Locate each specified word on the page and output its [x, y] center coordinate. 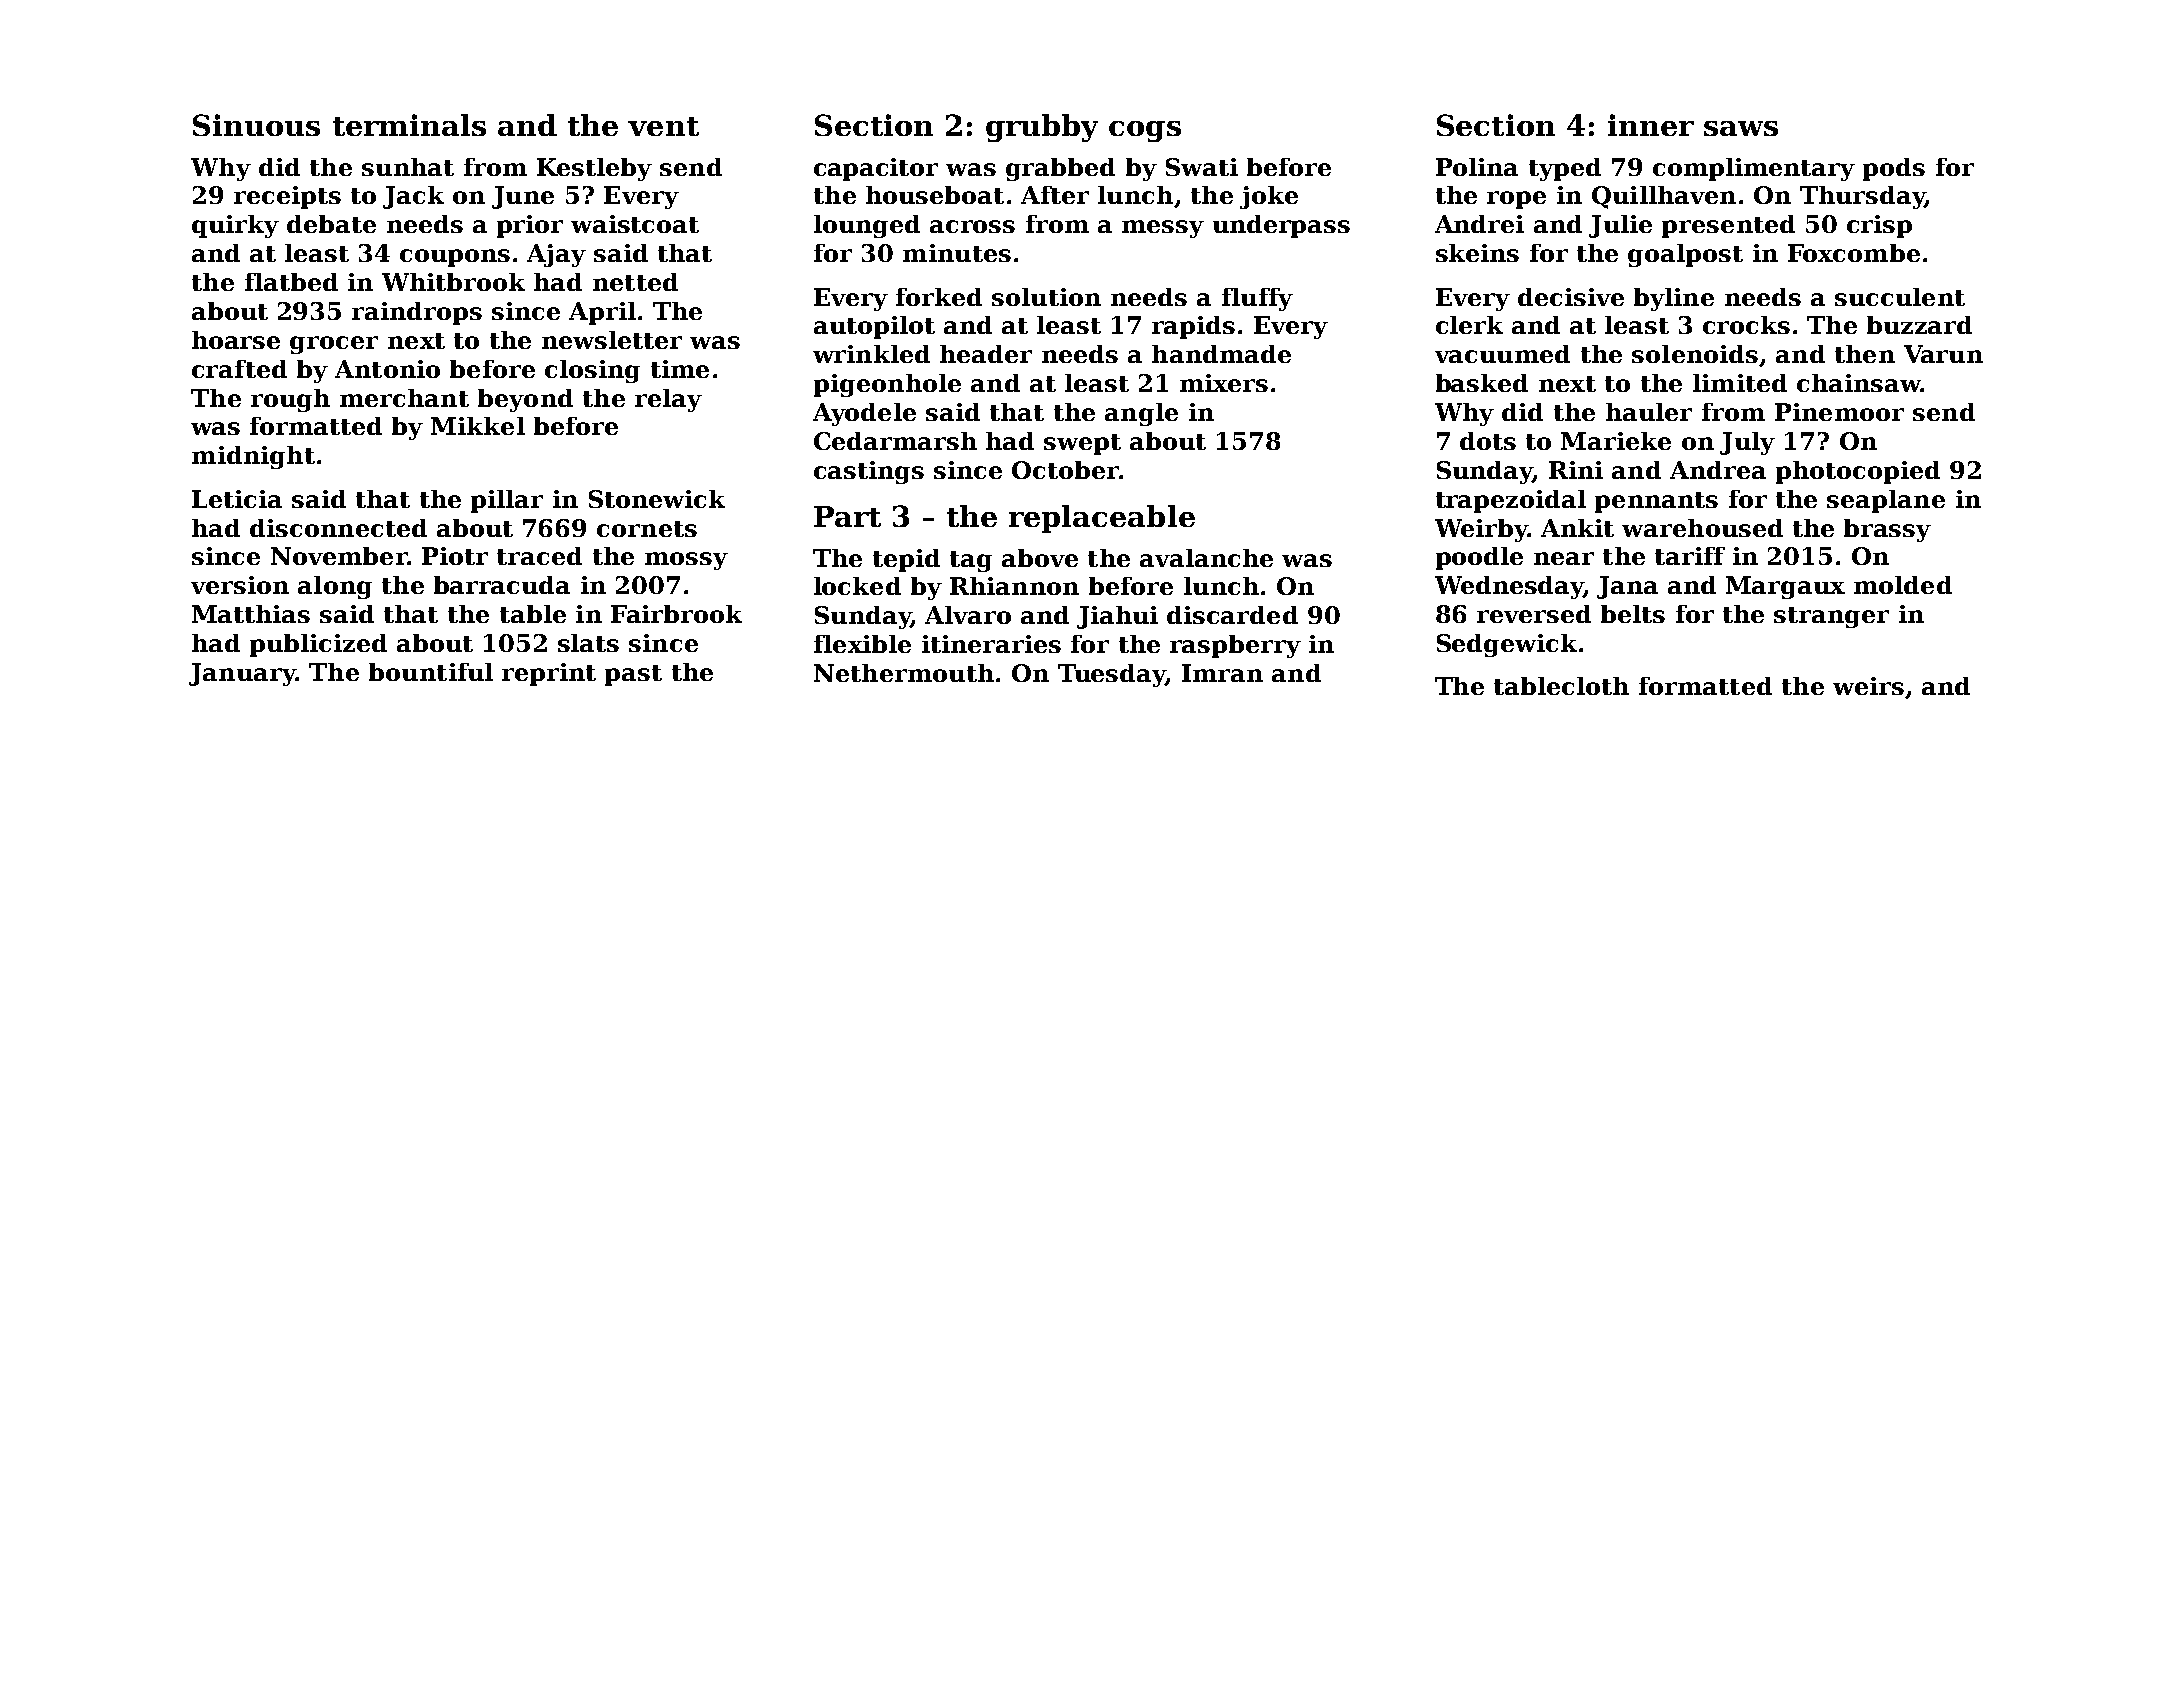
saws [1741, 128]
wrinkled [871, 354]
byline [1674, 299]
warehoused [1702, 528]
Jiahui [1117, 617]
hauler [1649, 412]
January [242, 674]
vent [663, 126]
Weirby [1481, 530]
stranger [1831, 617]
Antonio [387, 369]
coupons [455, 258]
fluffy [1257, 299]
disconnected [338, 528]
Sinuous [256, 125]
